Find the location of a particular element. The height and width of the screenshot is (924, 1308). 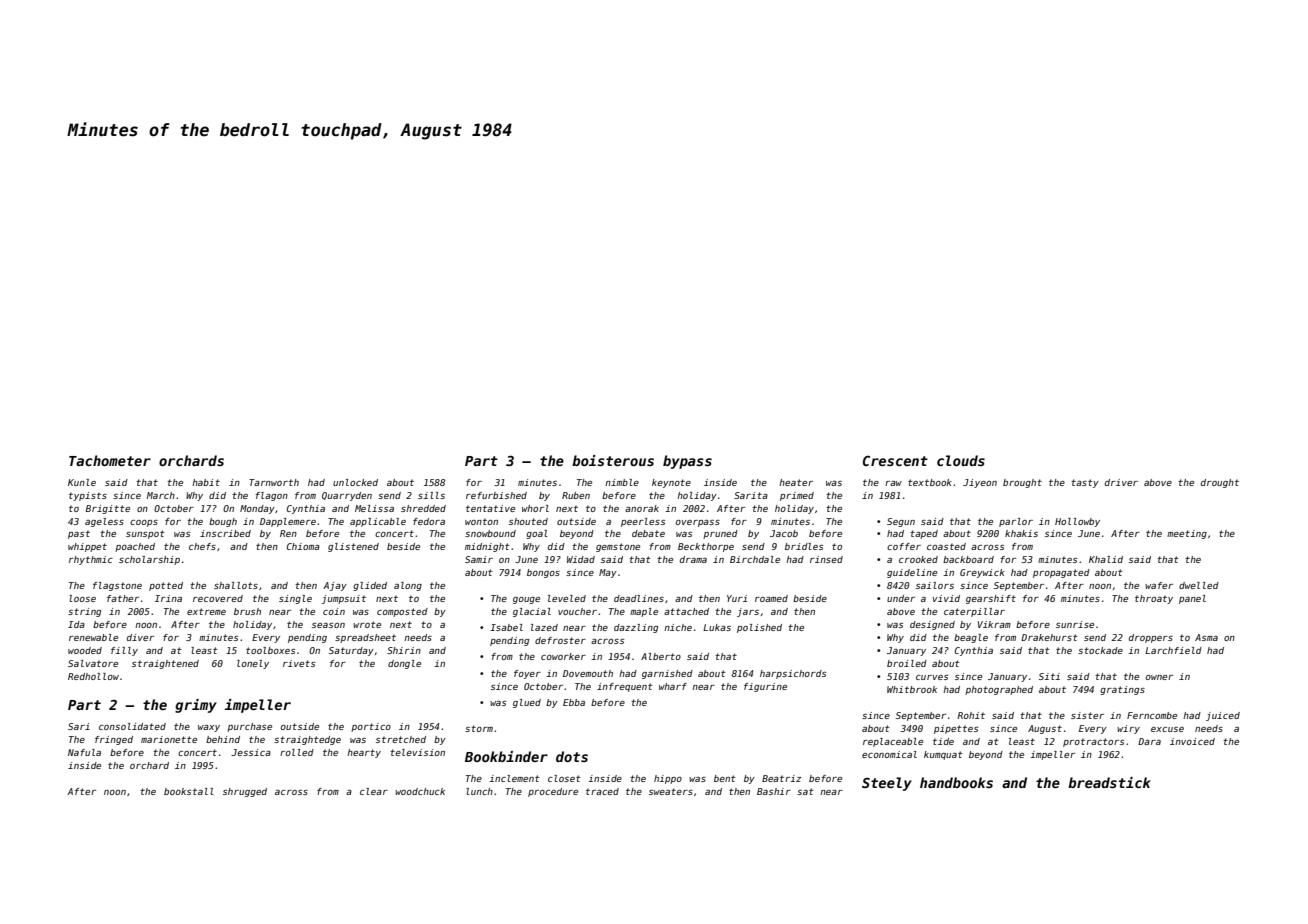

photographed is located at coordinates (999, 690).
